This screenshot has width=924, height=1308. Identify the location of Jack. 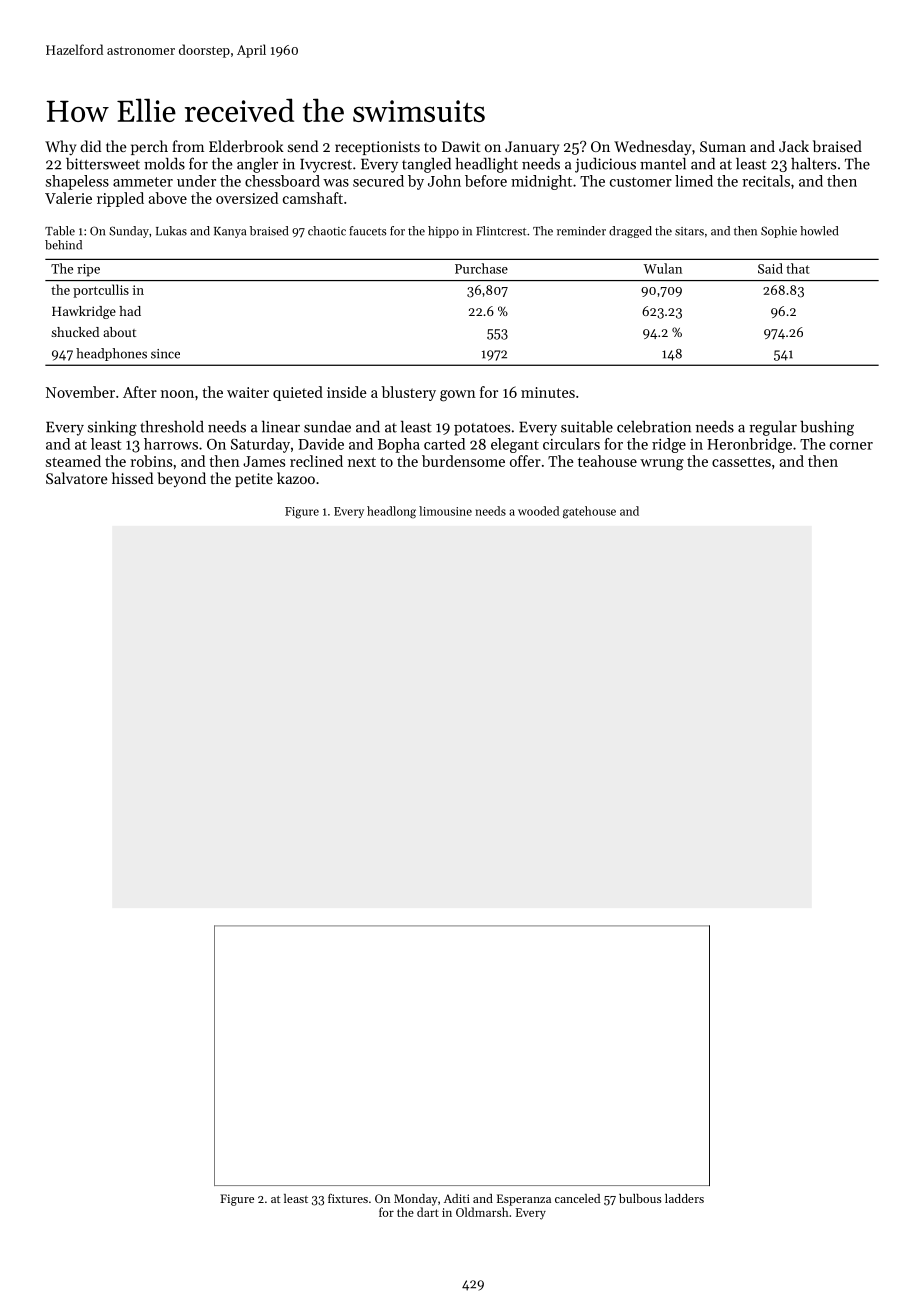
(794, 146).
